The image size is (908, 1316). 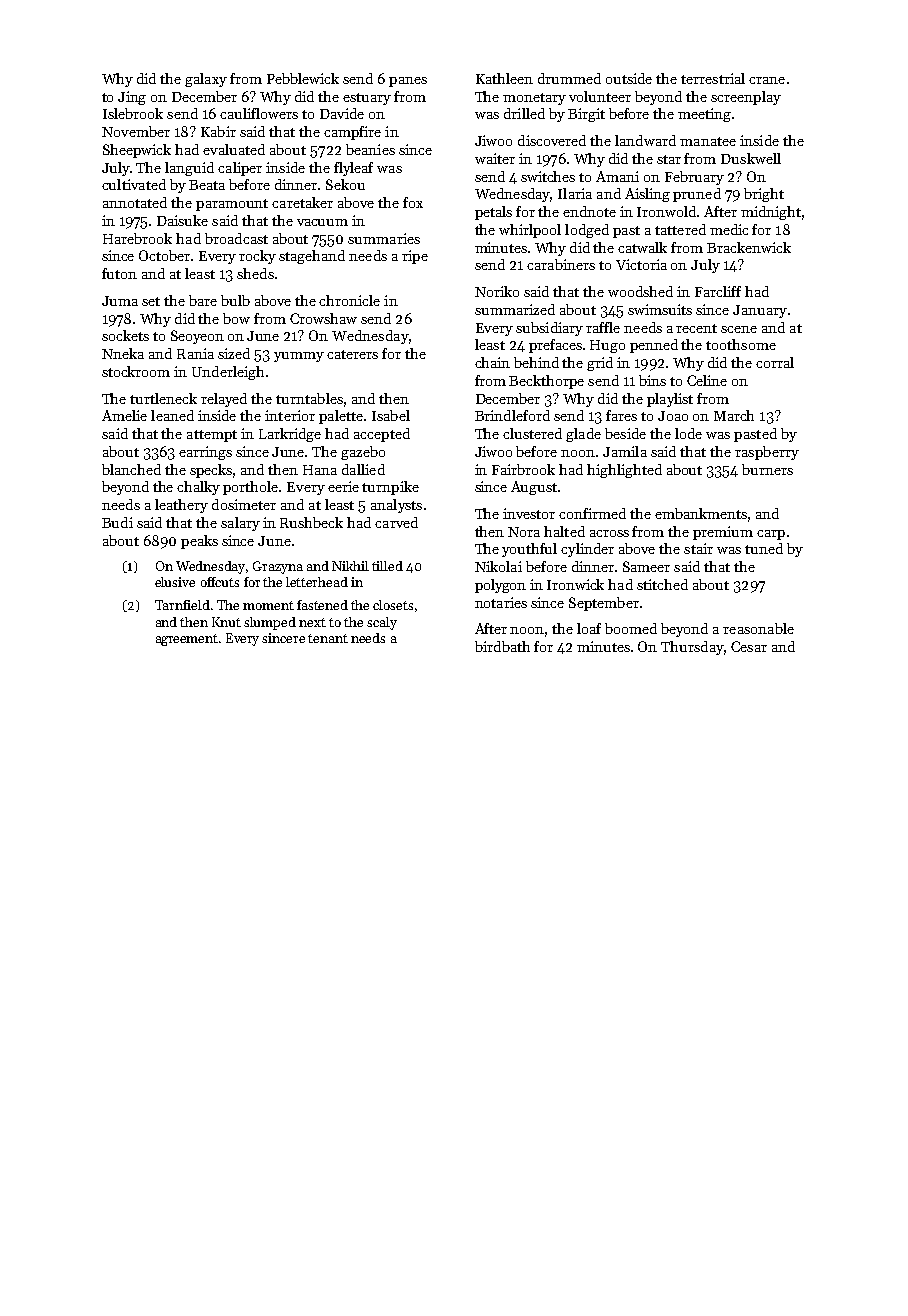 What do you see at coordinates (760, 311) in the page?
I see `January` at bounding box center [760, 311].
